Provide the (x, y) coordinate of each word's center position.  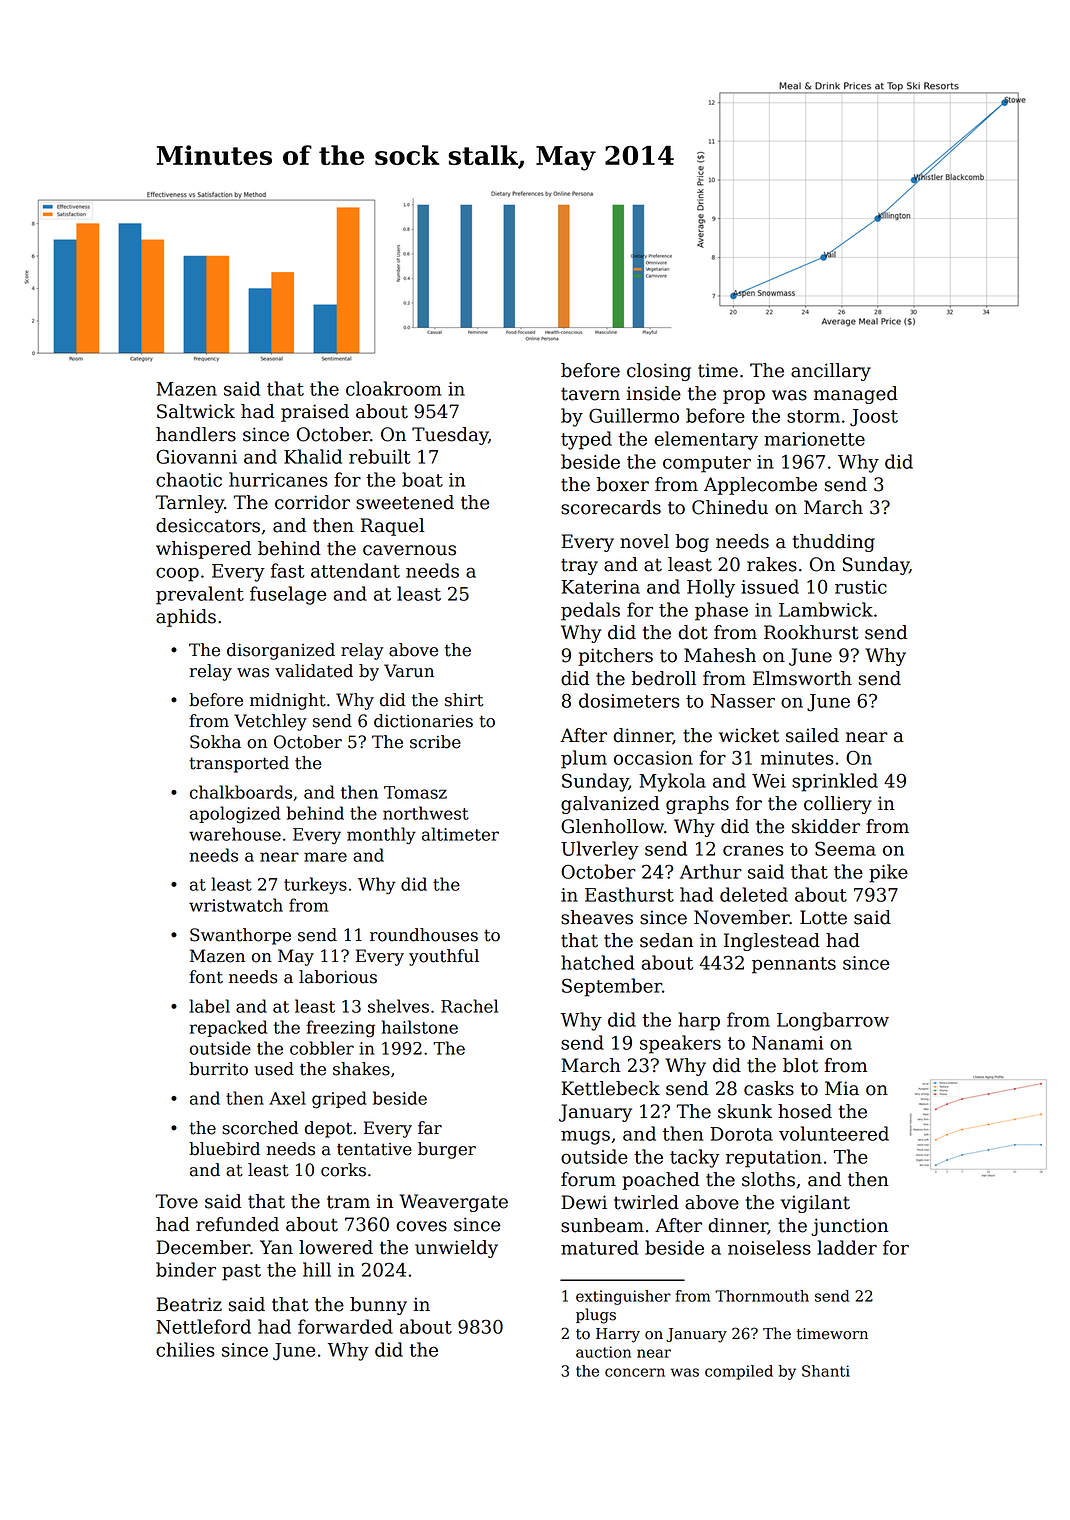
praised (315, 413)
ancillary (831, 372)
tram (348, 1202)
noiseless (769, 1247)
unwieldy (456, 1249)
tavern (590, 394)
